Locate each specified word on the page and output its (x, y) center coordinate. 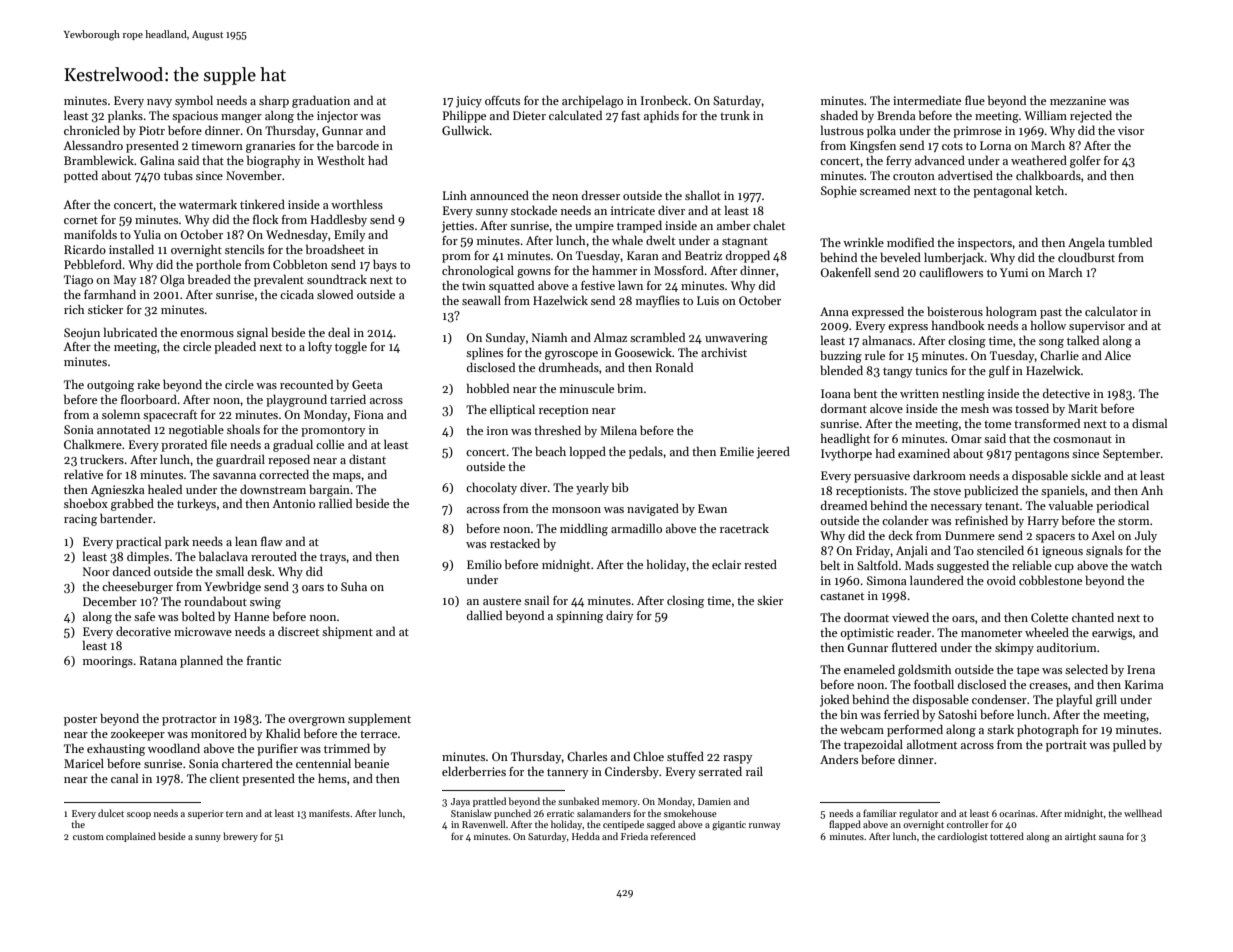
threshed (557, 430)
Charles (587, 756)
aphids (661, 116)
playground (296, 401)
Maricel (84, 763)
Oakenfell (846, 272)
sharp (274, 101)
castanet (842, 596)
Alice (1117, 355)
